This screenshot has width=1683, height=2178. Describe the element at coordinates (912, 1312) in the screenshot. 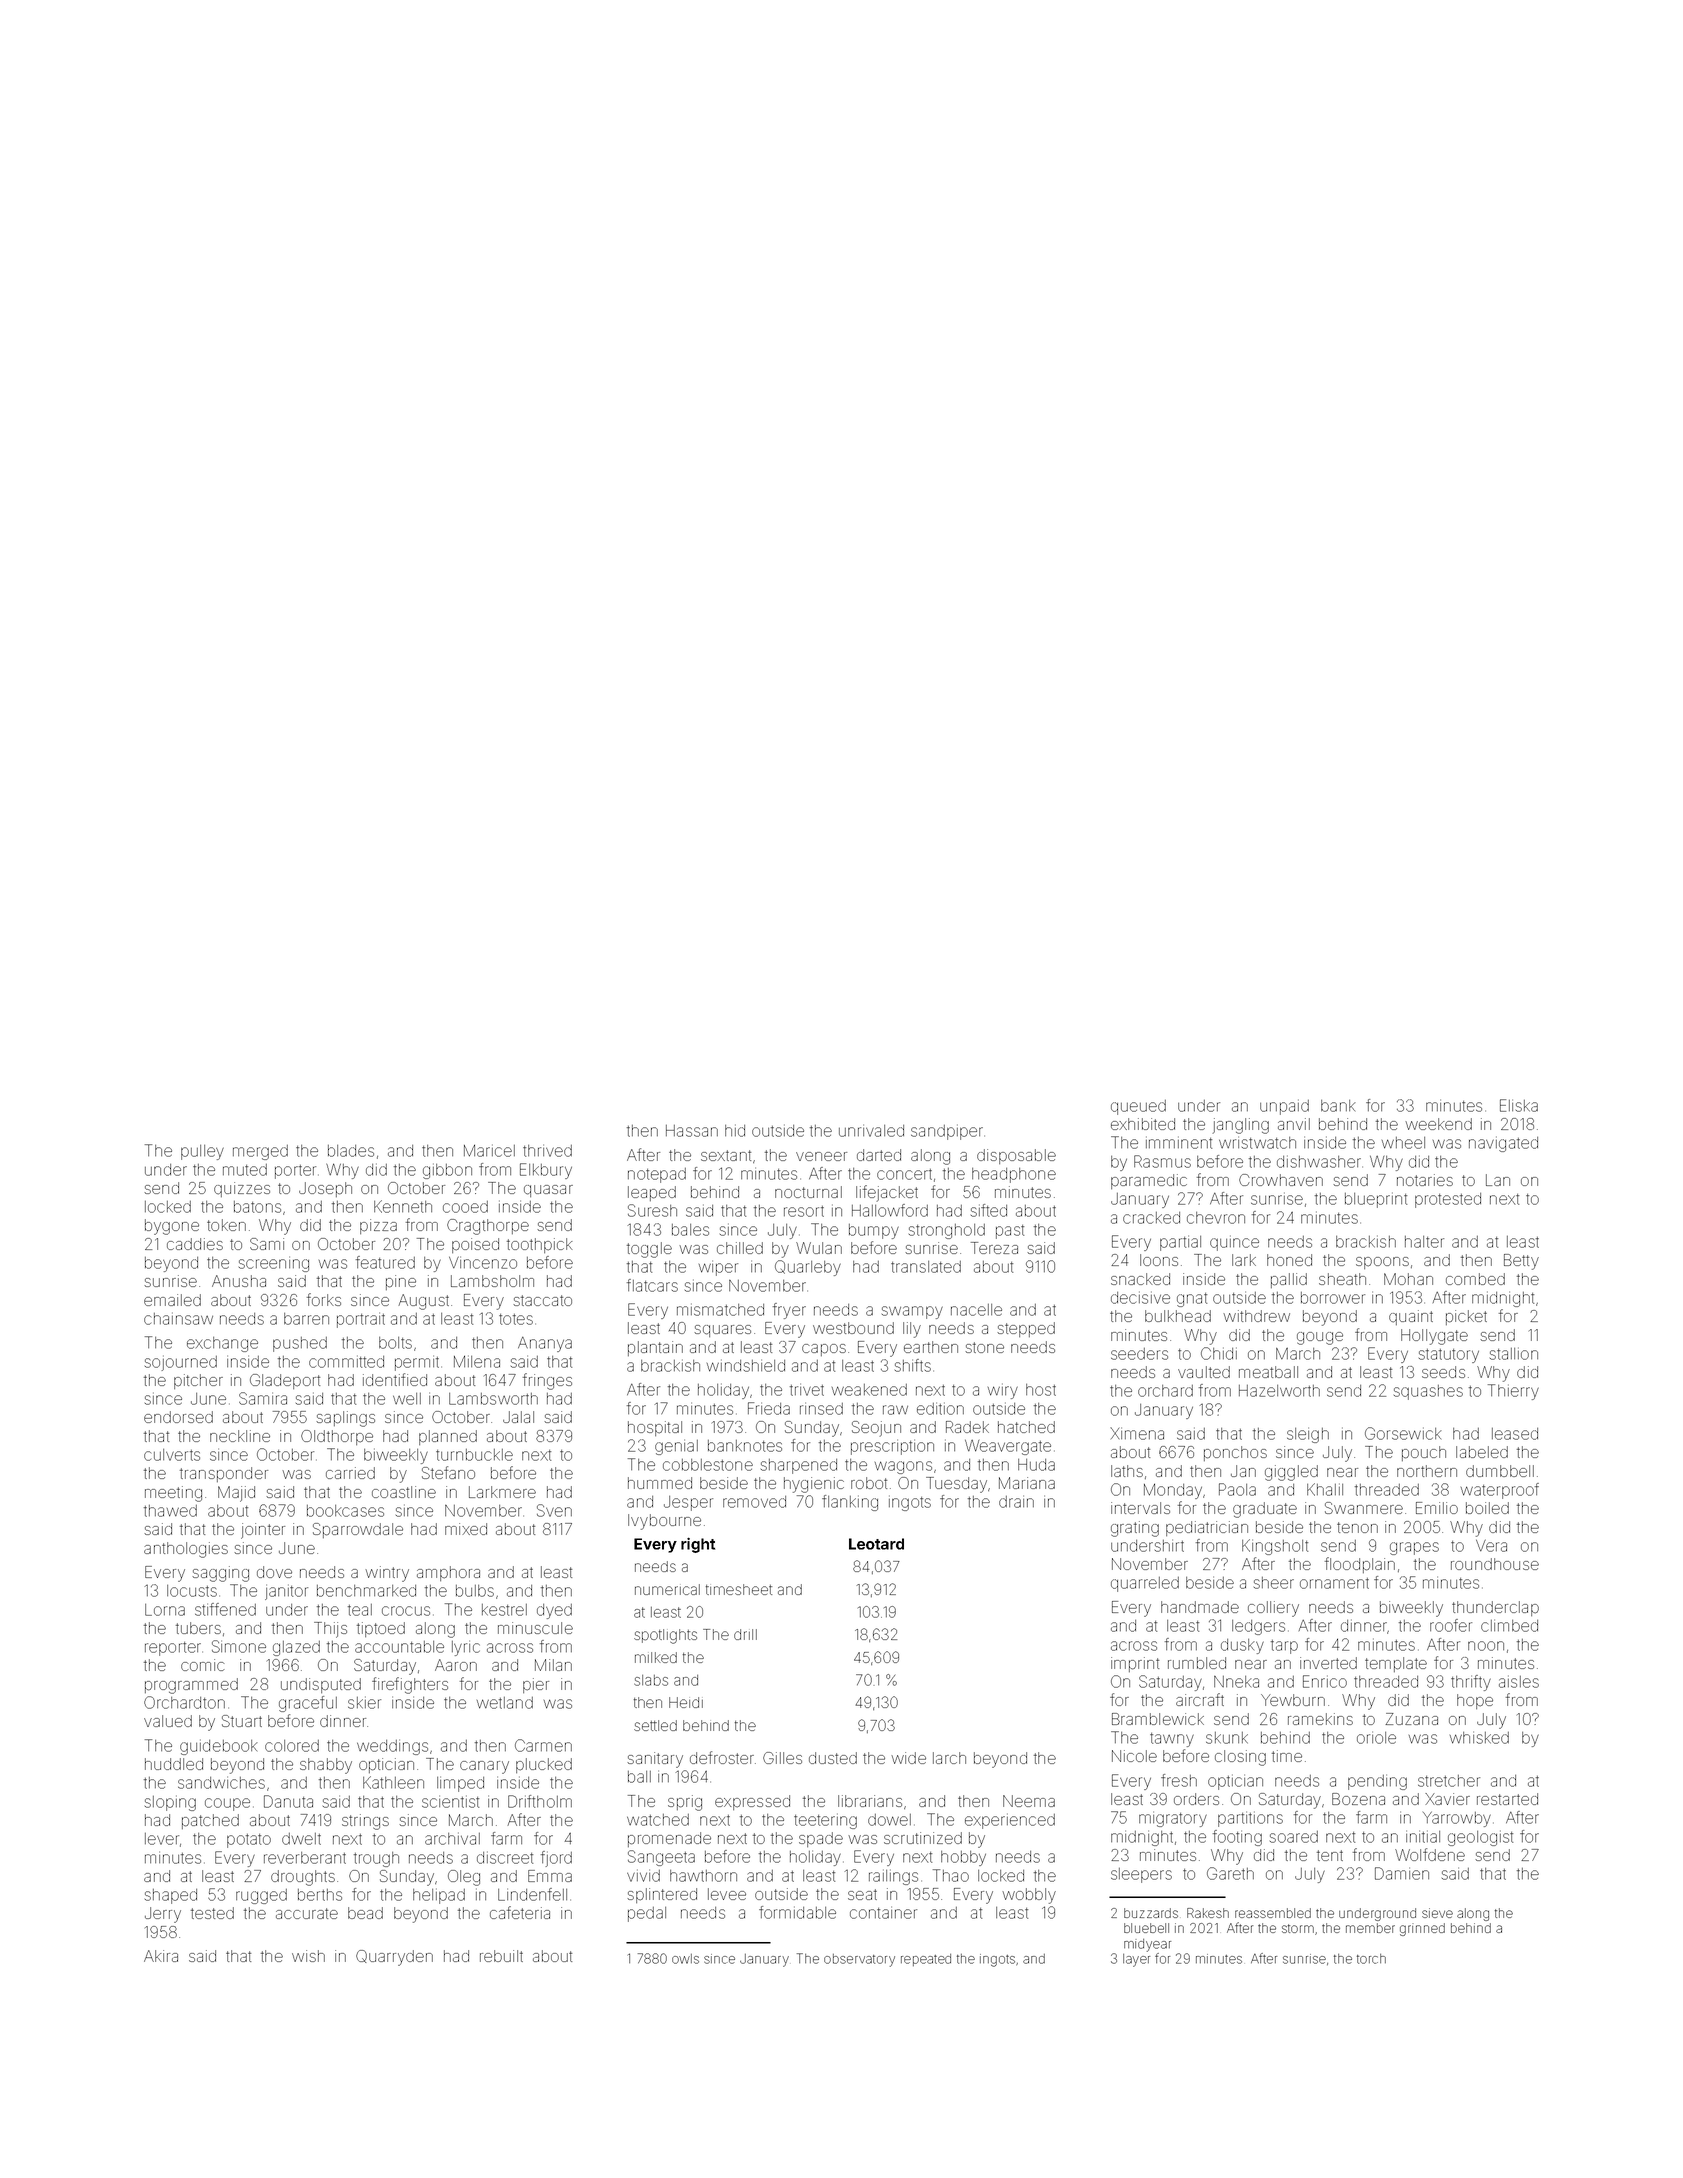

I see `swampy` at that location.
